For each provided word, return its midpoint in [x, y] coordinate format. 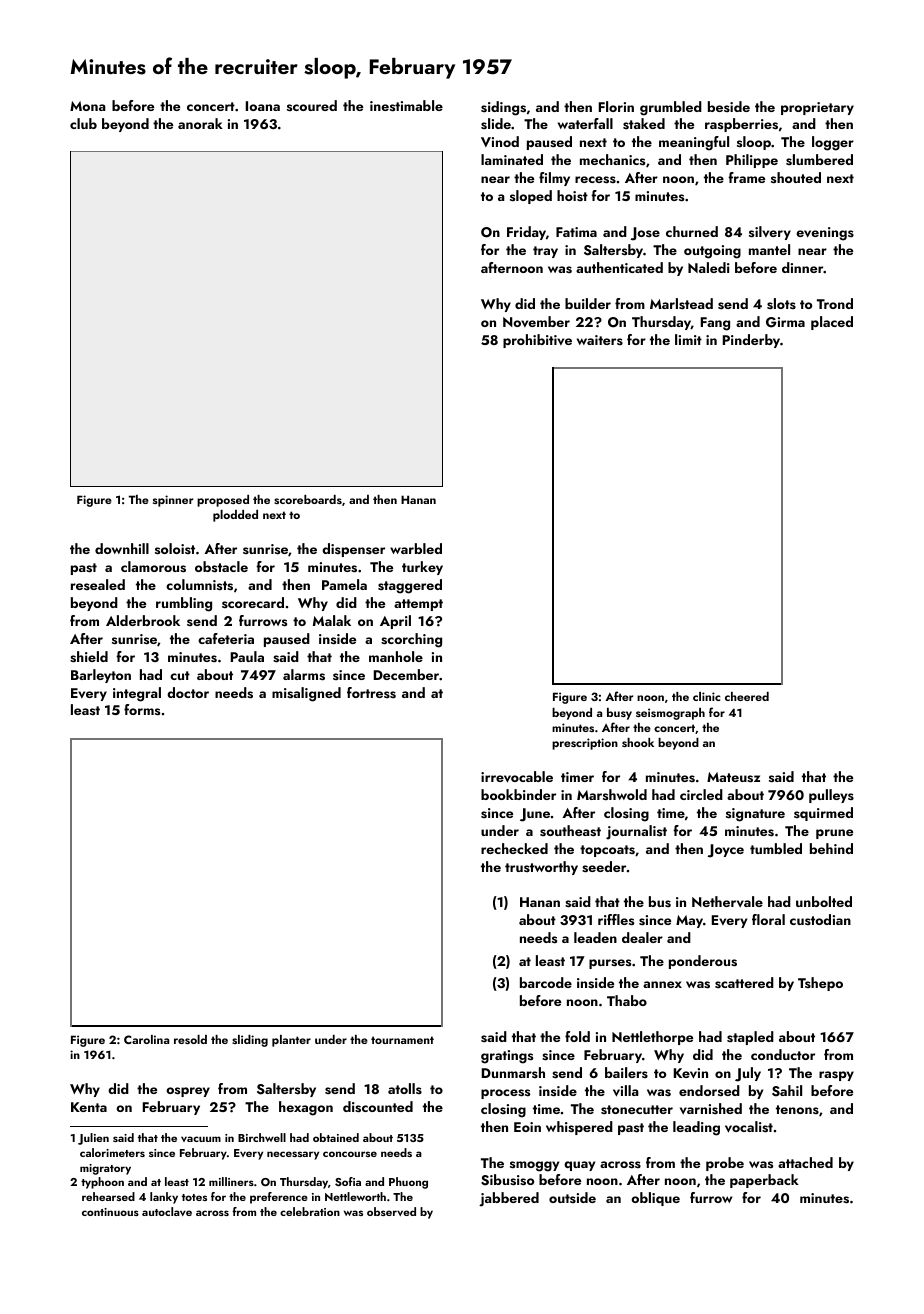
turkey [422, 568]
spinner [173, 501]
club [83, 123]
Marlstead [681, 304]
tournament [402, 1040]
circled [701, 794]
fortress [371, 693]
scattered [744, 983]
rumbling [184, 604]
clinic [707, 696]
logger [833, 143]
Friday [526, 233]
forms [142, 709]
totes [194, 1197]
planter [291, 1041]
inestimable [406, 105]
